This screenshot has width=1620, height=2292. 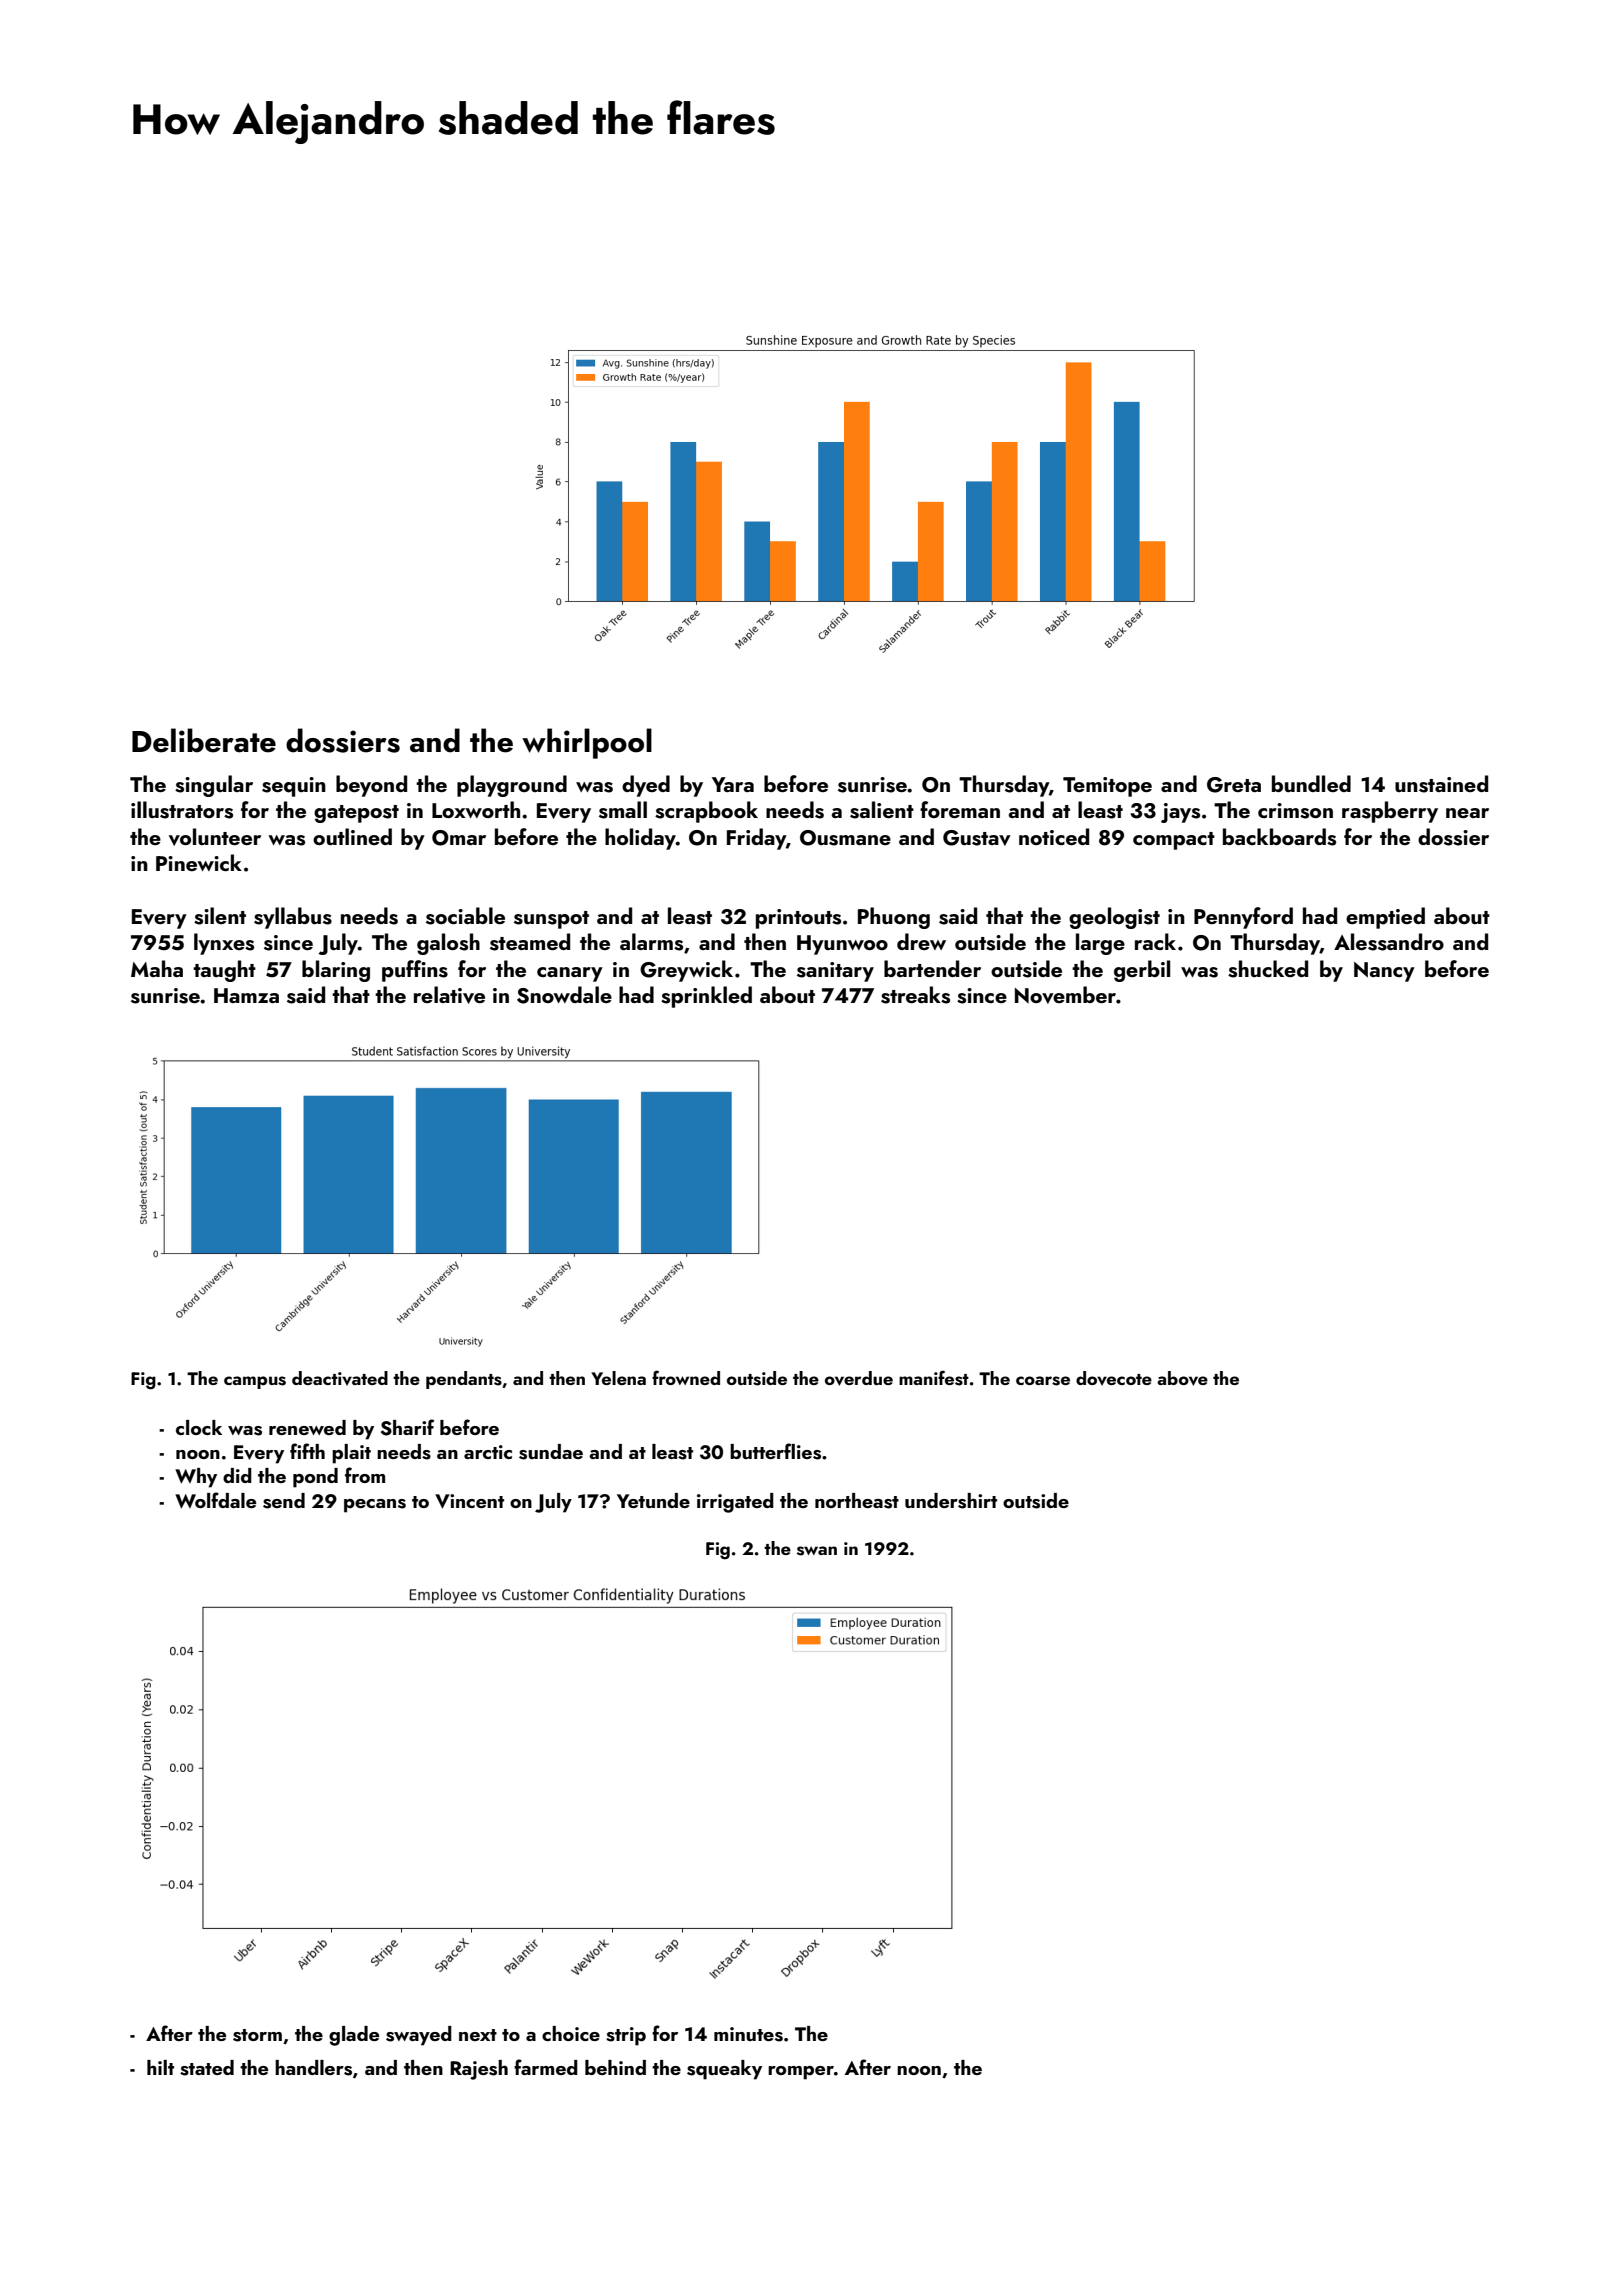 What do you see at coordinates (857, 1501) in the screenshot?
I see `northeast` at bounding box center [857, 1501].
